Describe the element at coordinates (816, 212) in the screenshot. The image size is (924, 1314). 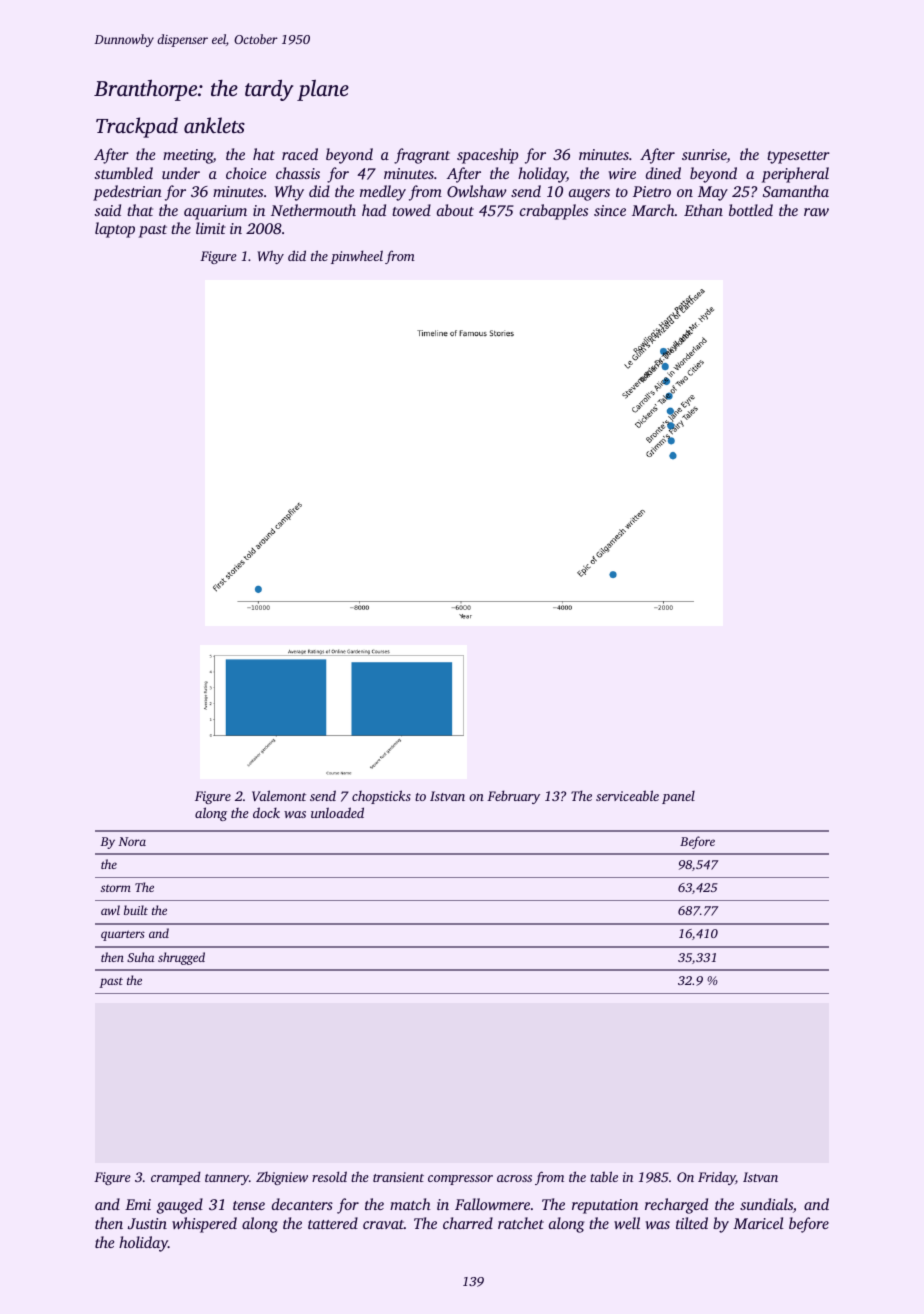
I see `raw` at that location.
